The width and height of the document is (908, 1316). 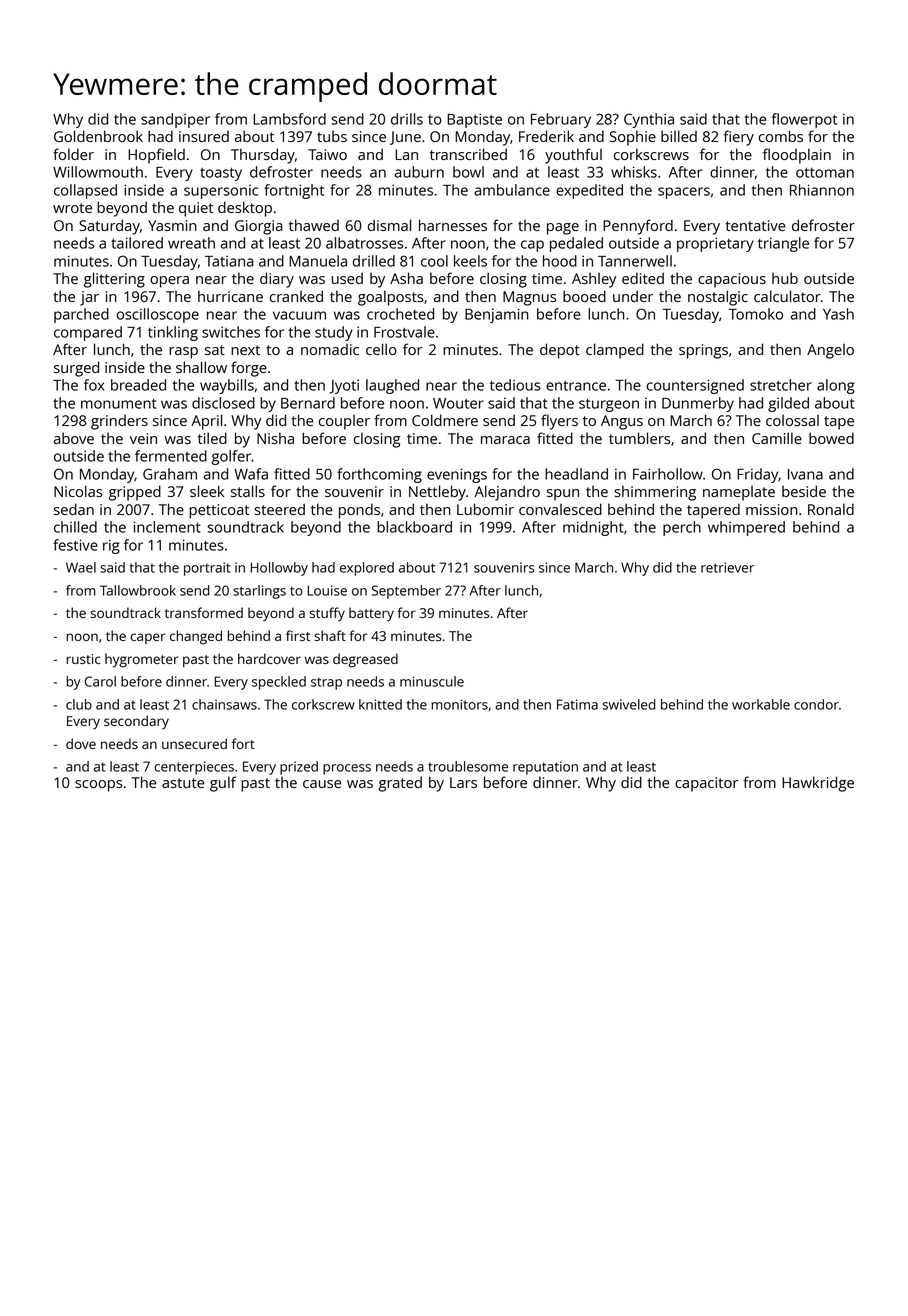 What do you see at coordinates (818, 784) in the document?
I see `Hawkridge` at bounding box center [818, 784].
